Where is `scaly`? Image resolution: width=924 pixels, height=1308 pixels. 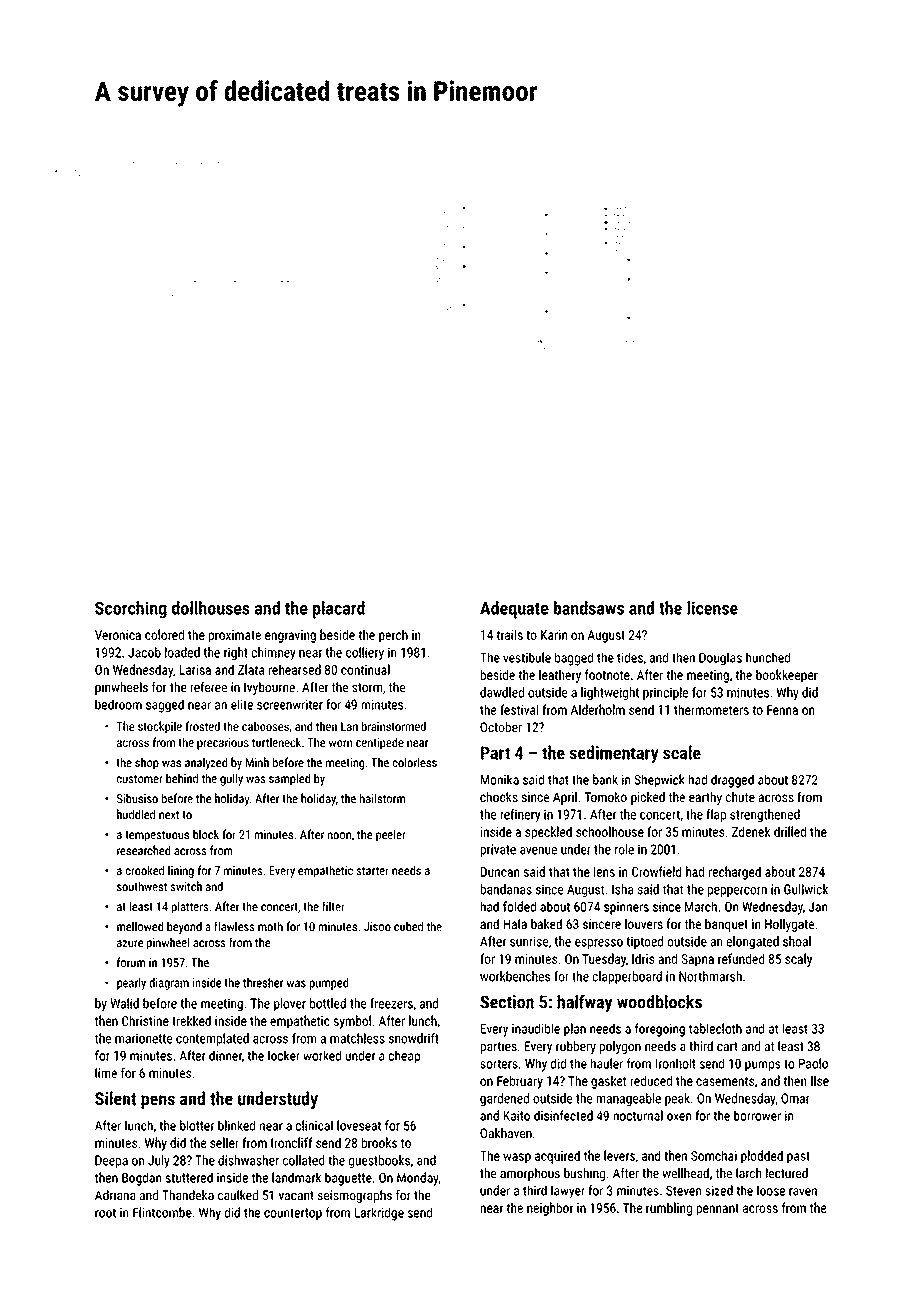 scaly is located at coordinates (798, 960).
